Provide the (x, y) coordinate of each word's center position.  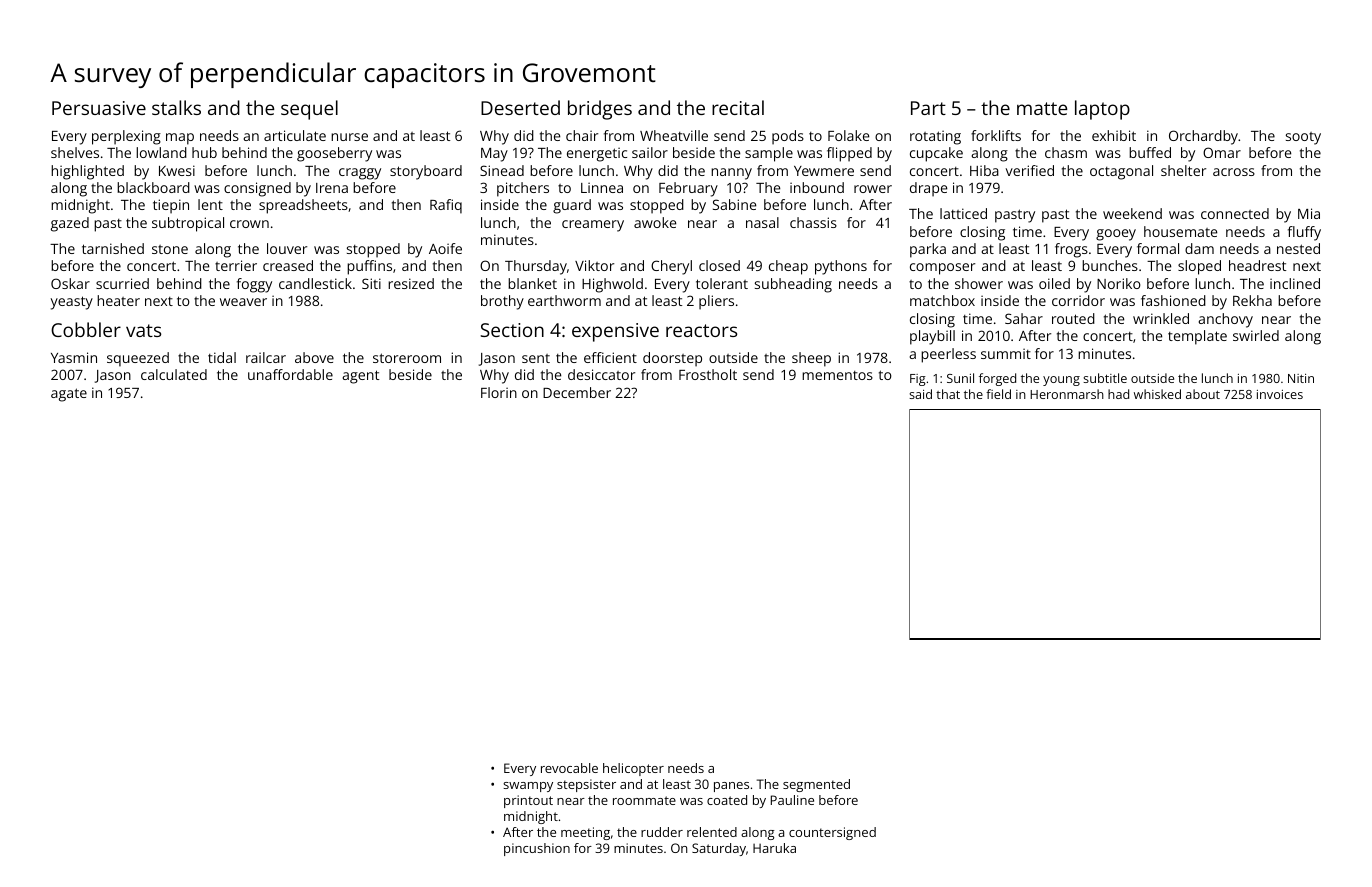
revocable (569, 768)
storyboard (426, 172)
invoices (1280, 394)
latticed (963, 213)
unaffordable (290, 374)
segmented (816, 785)
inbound (817, 187)
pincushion (537, 849)
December (577, 392)
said (920, 394)
